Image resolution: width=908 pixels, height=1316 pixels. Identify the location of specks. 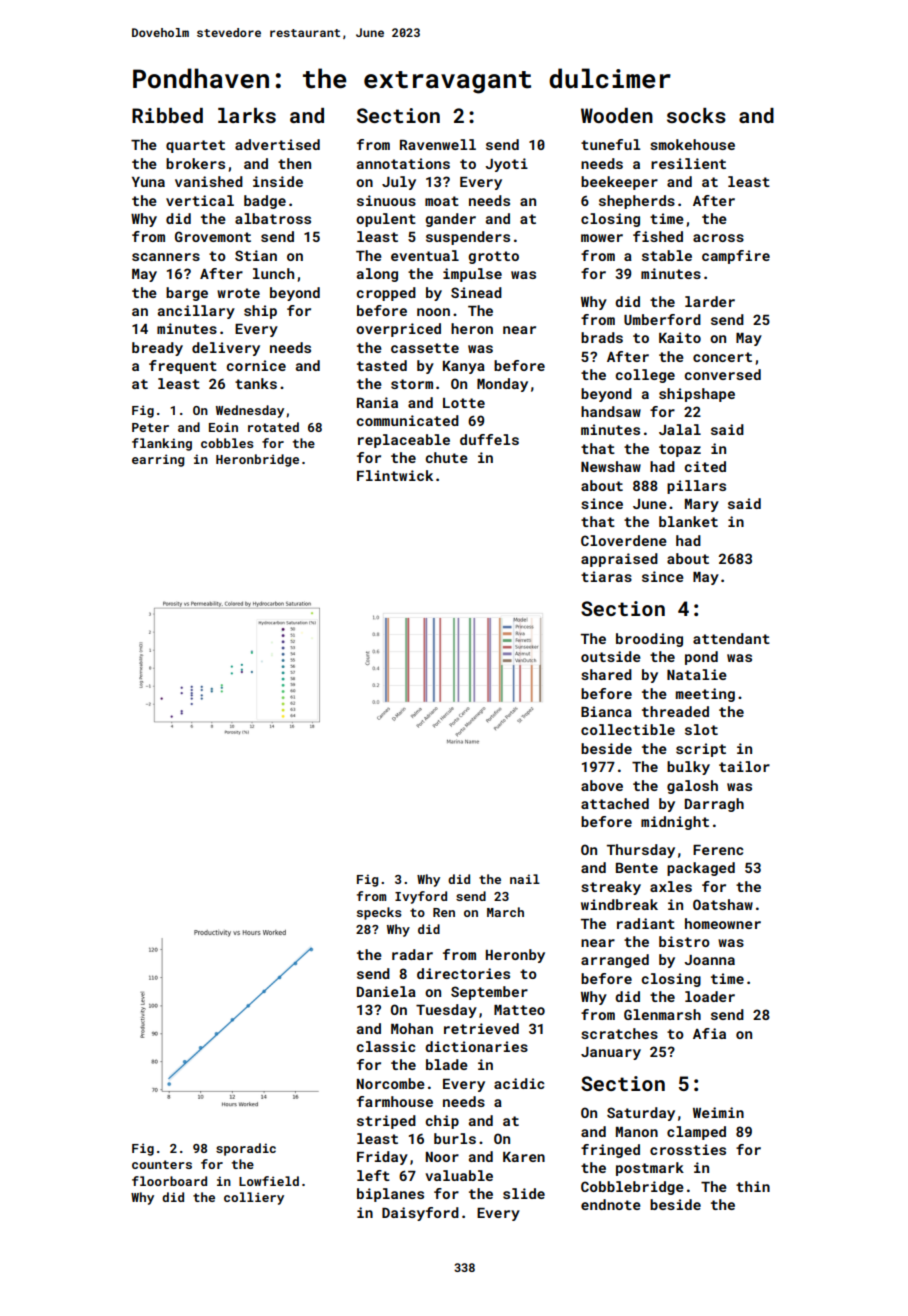
(379, 913).
